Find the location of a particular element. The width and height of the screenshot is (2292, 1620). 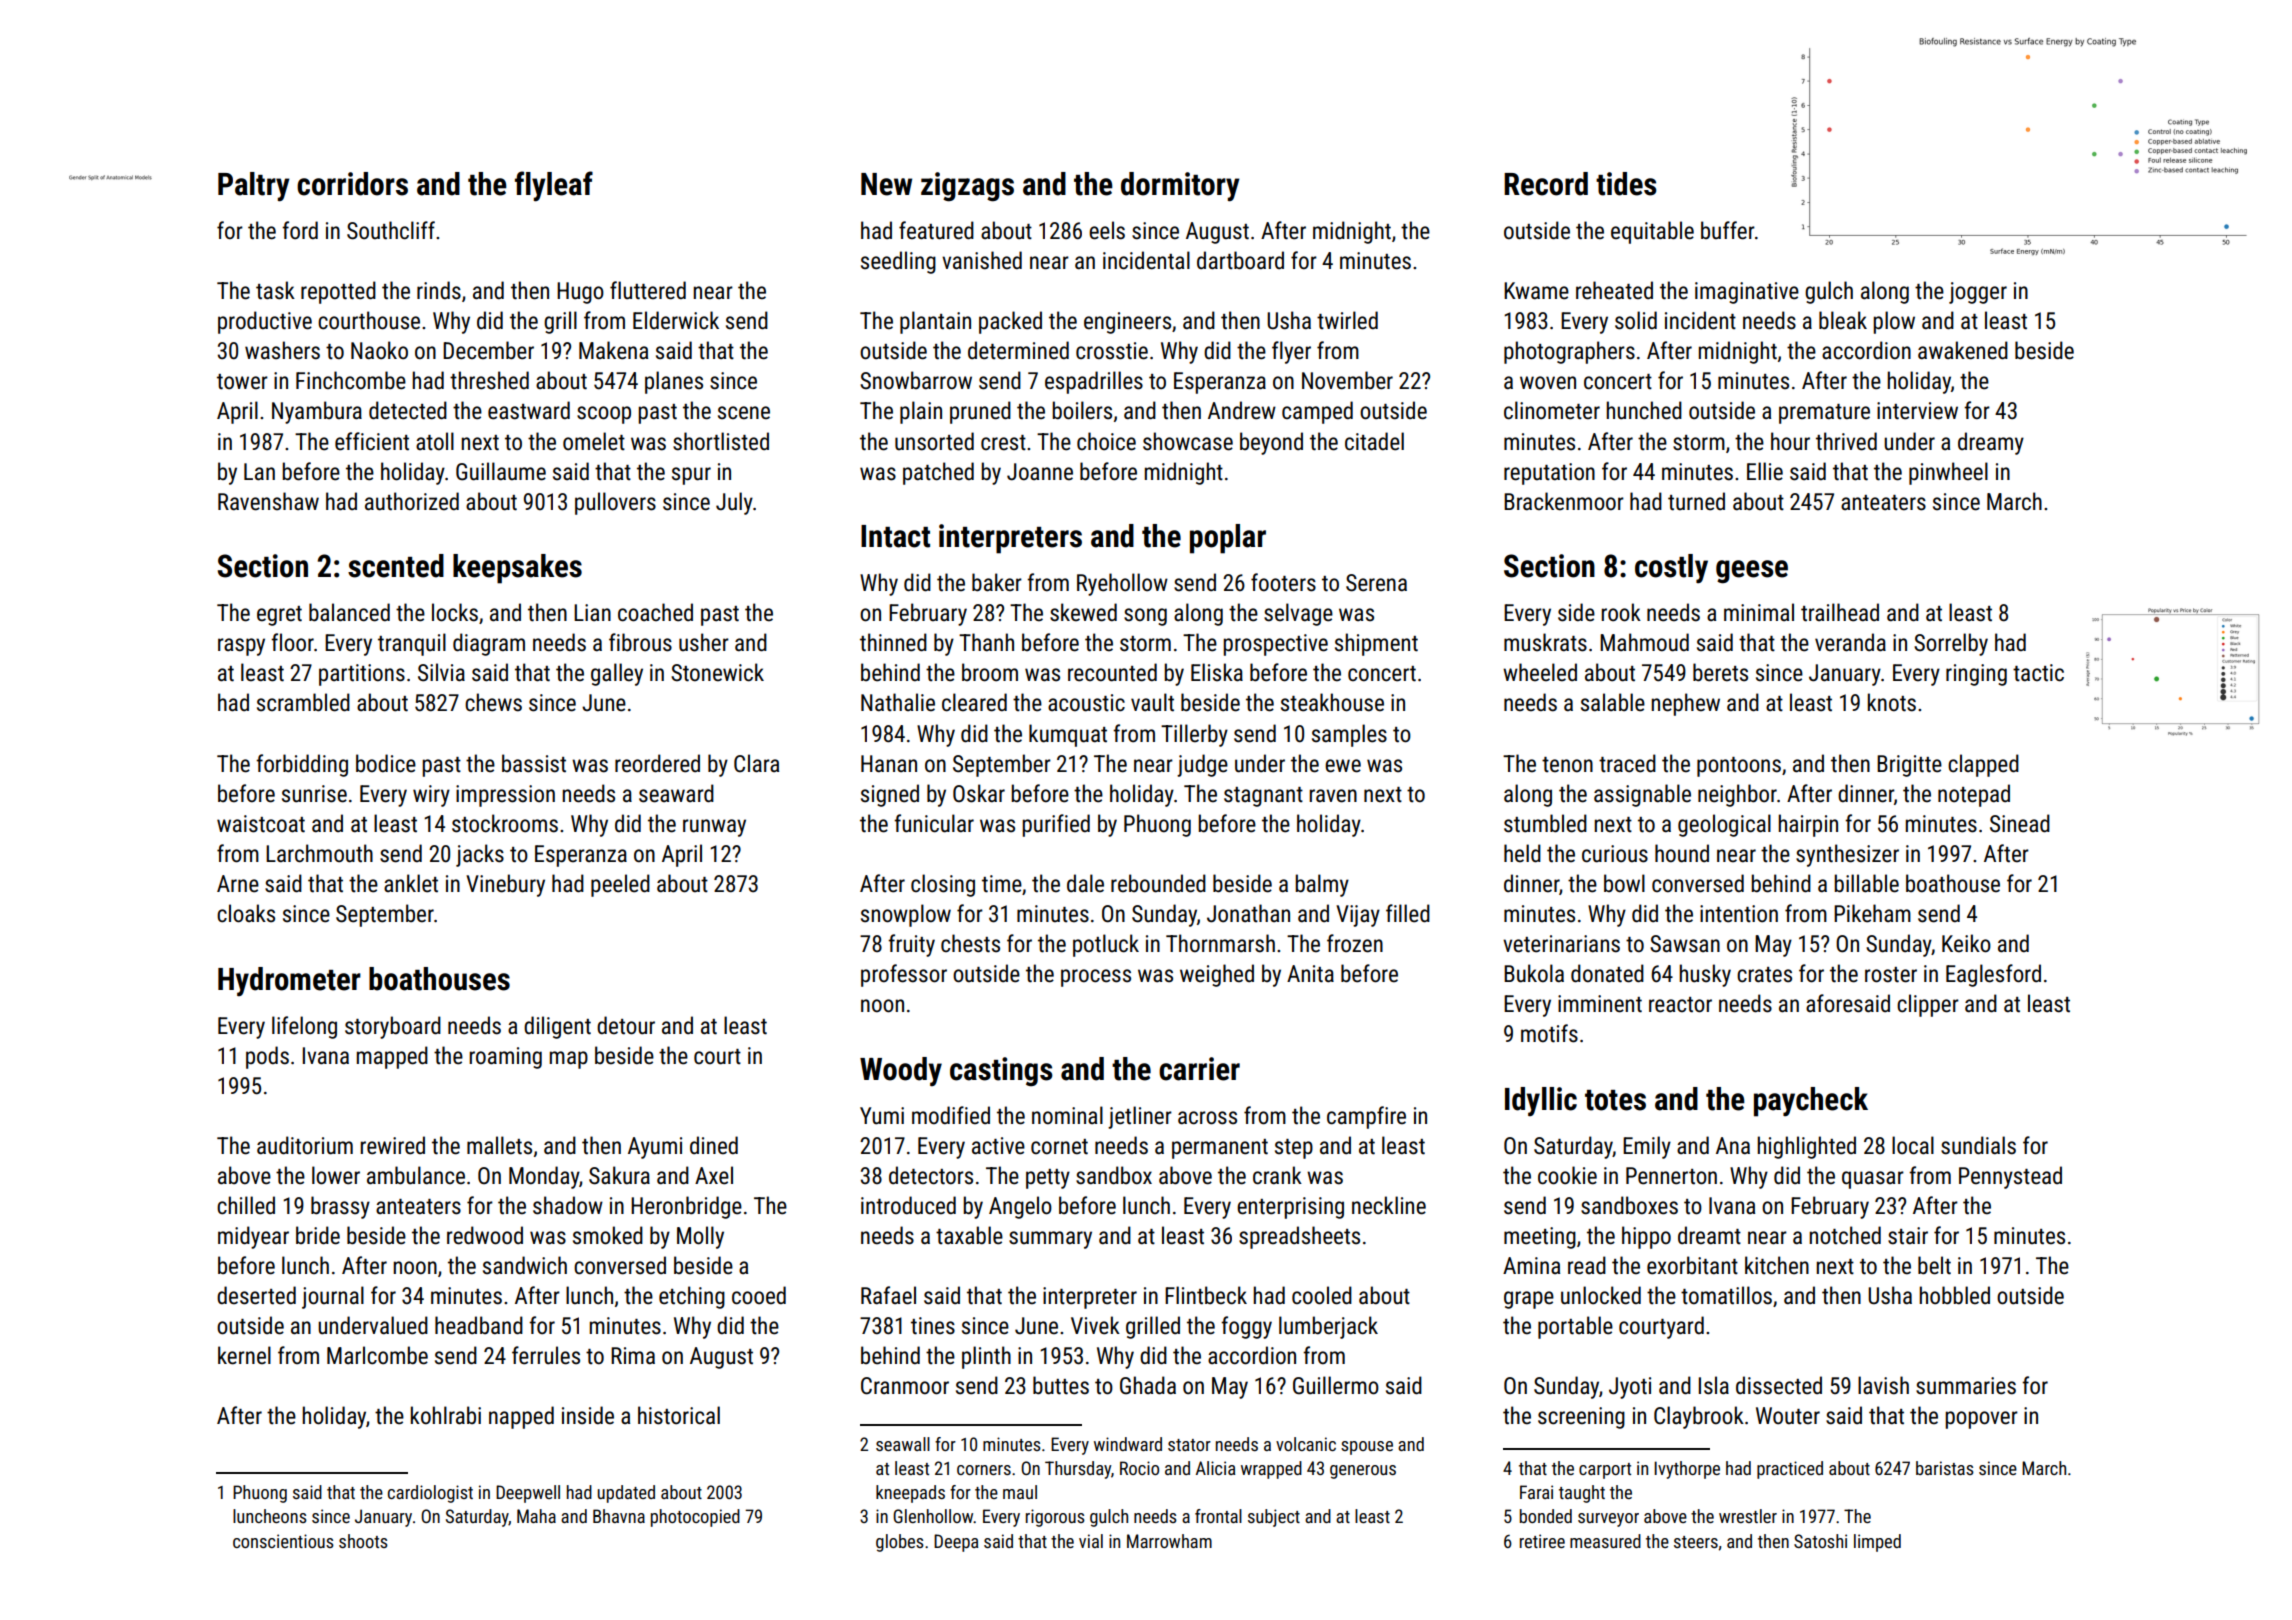

dormitory is located at coordinates (1180, 187).
